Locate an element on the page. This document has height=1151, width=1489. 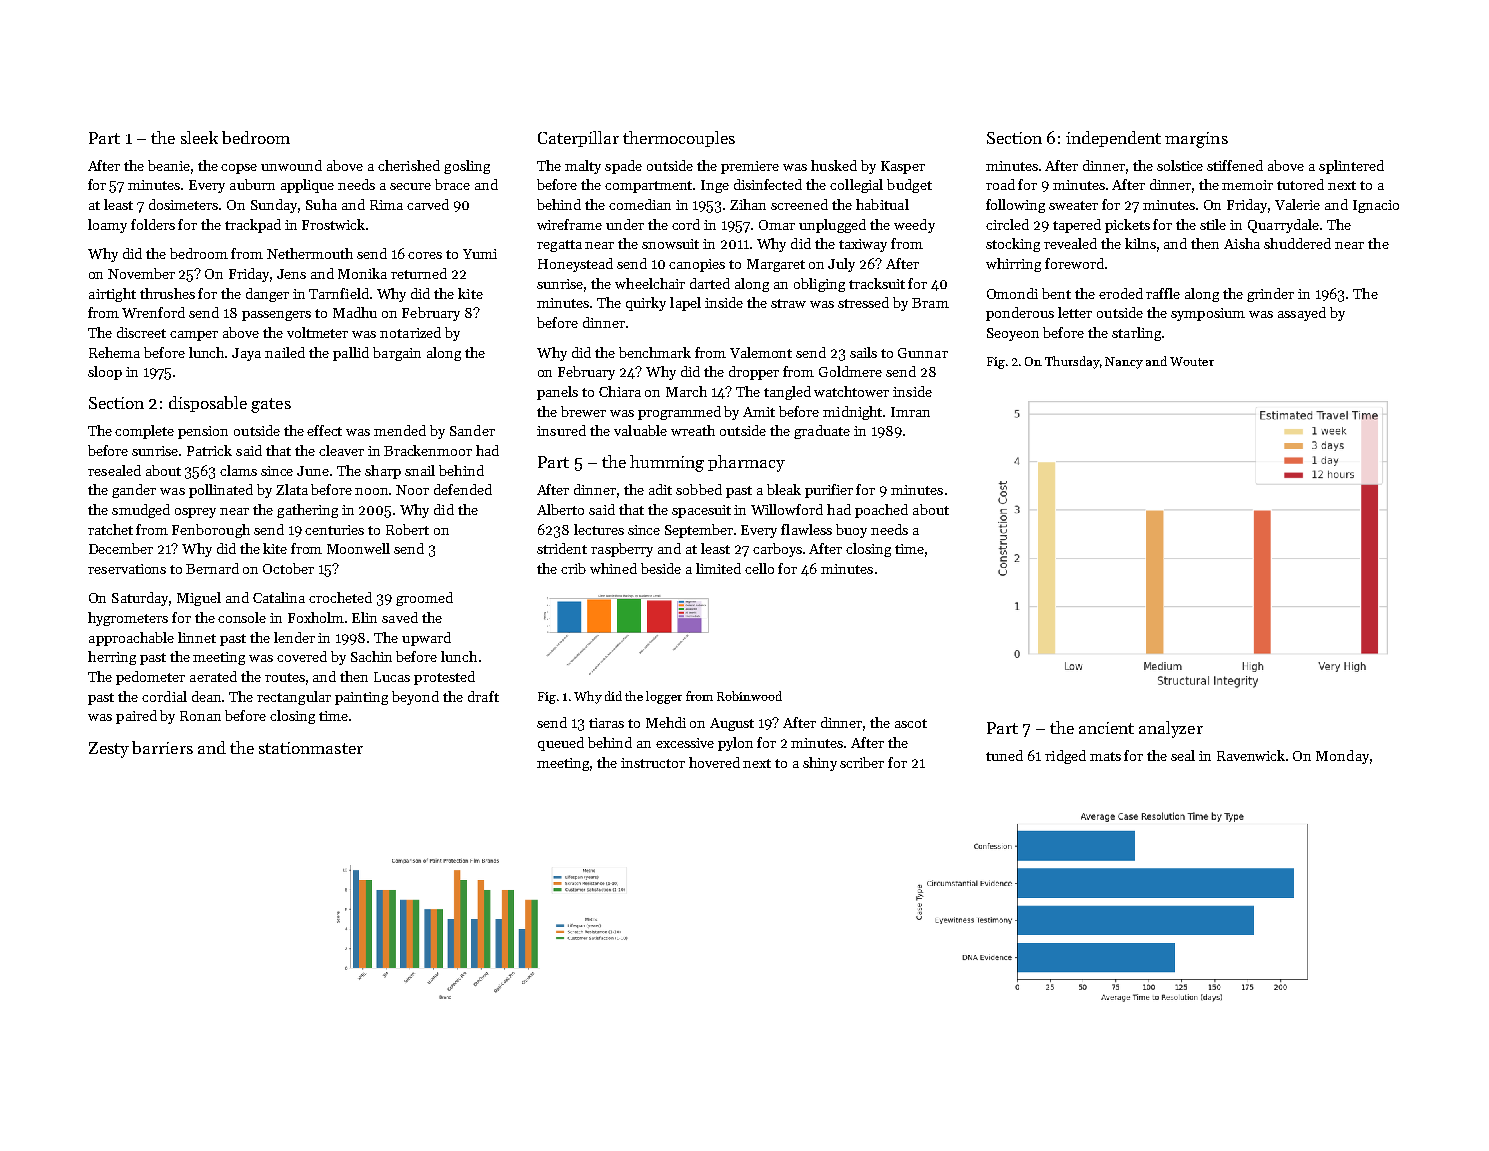
sleek is located at coordinates (199, 137).
